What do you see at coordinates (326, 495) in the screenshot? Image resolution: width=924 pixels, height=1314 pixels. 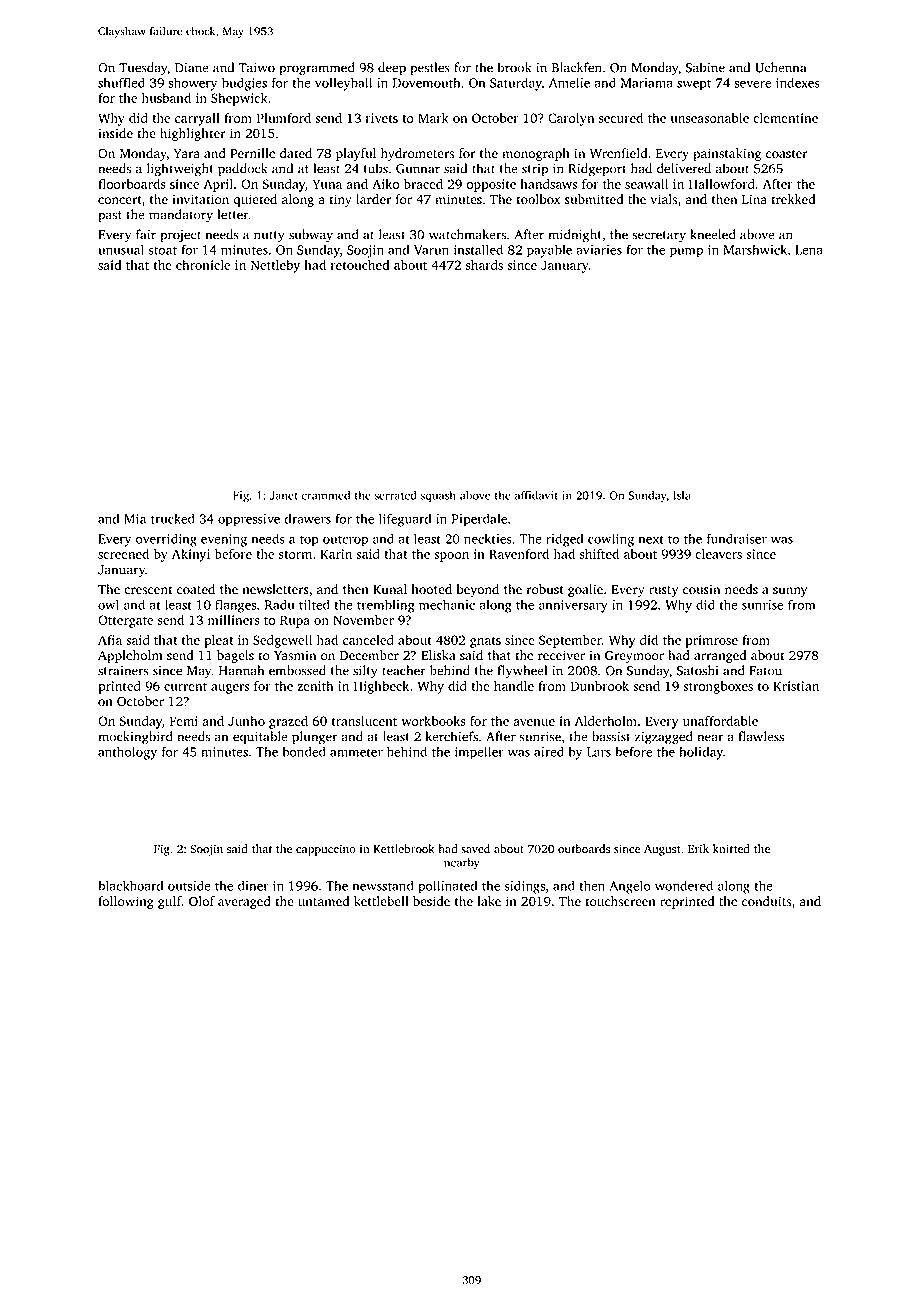 I see `crammed` at bounding box center [326, 495].
